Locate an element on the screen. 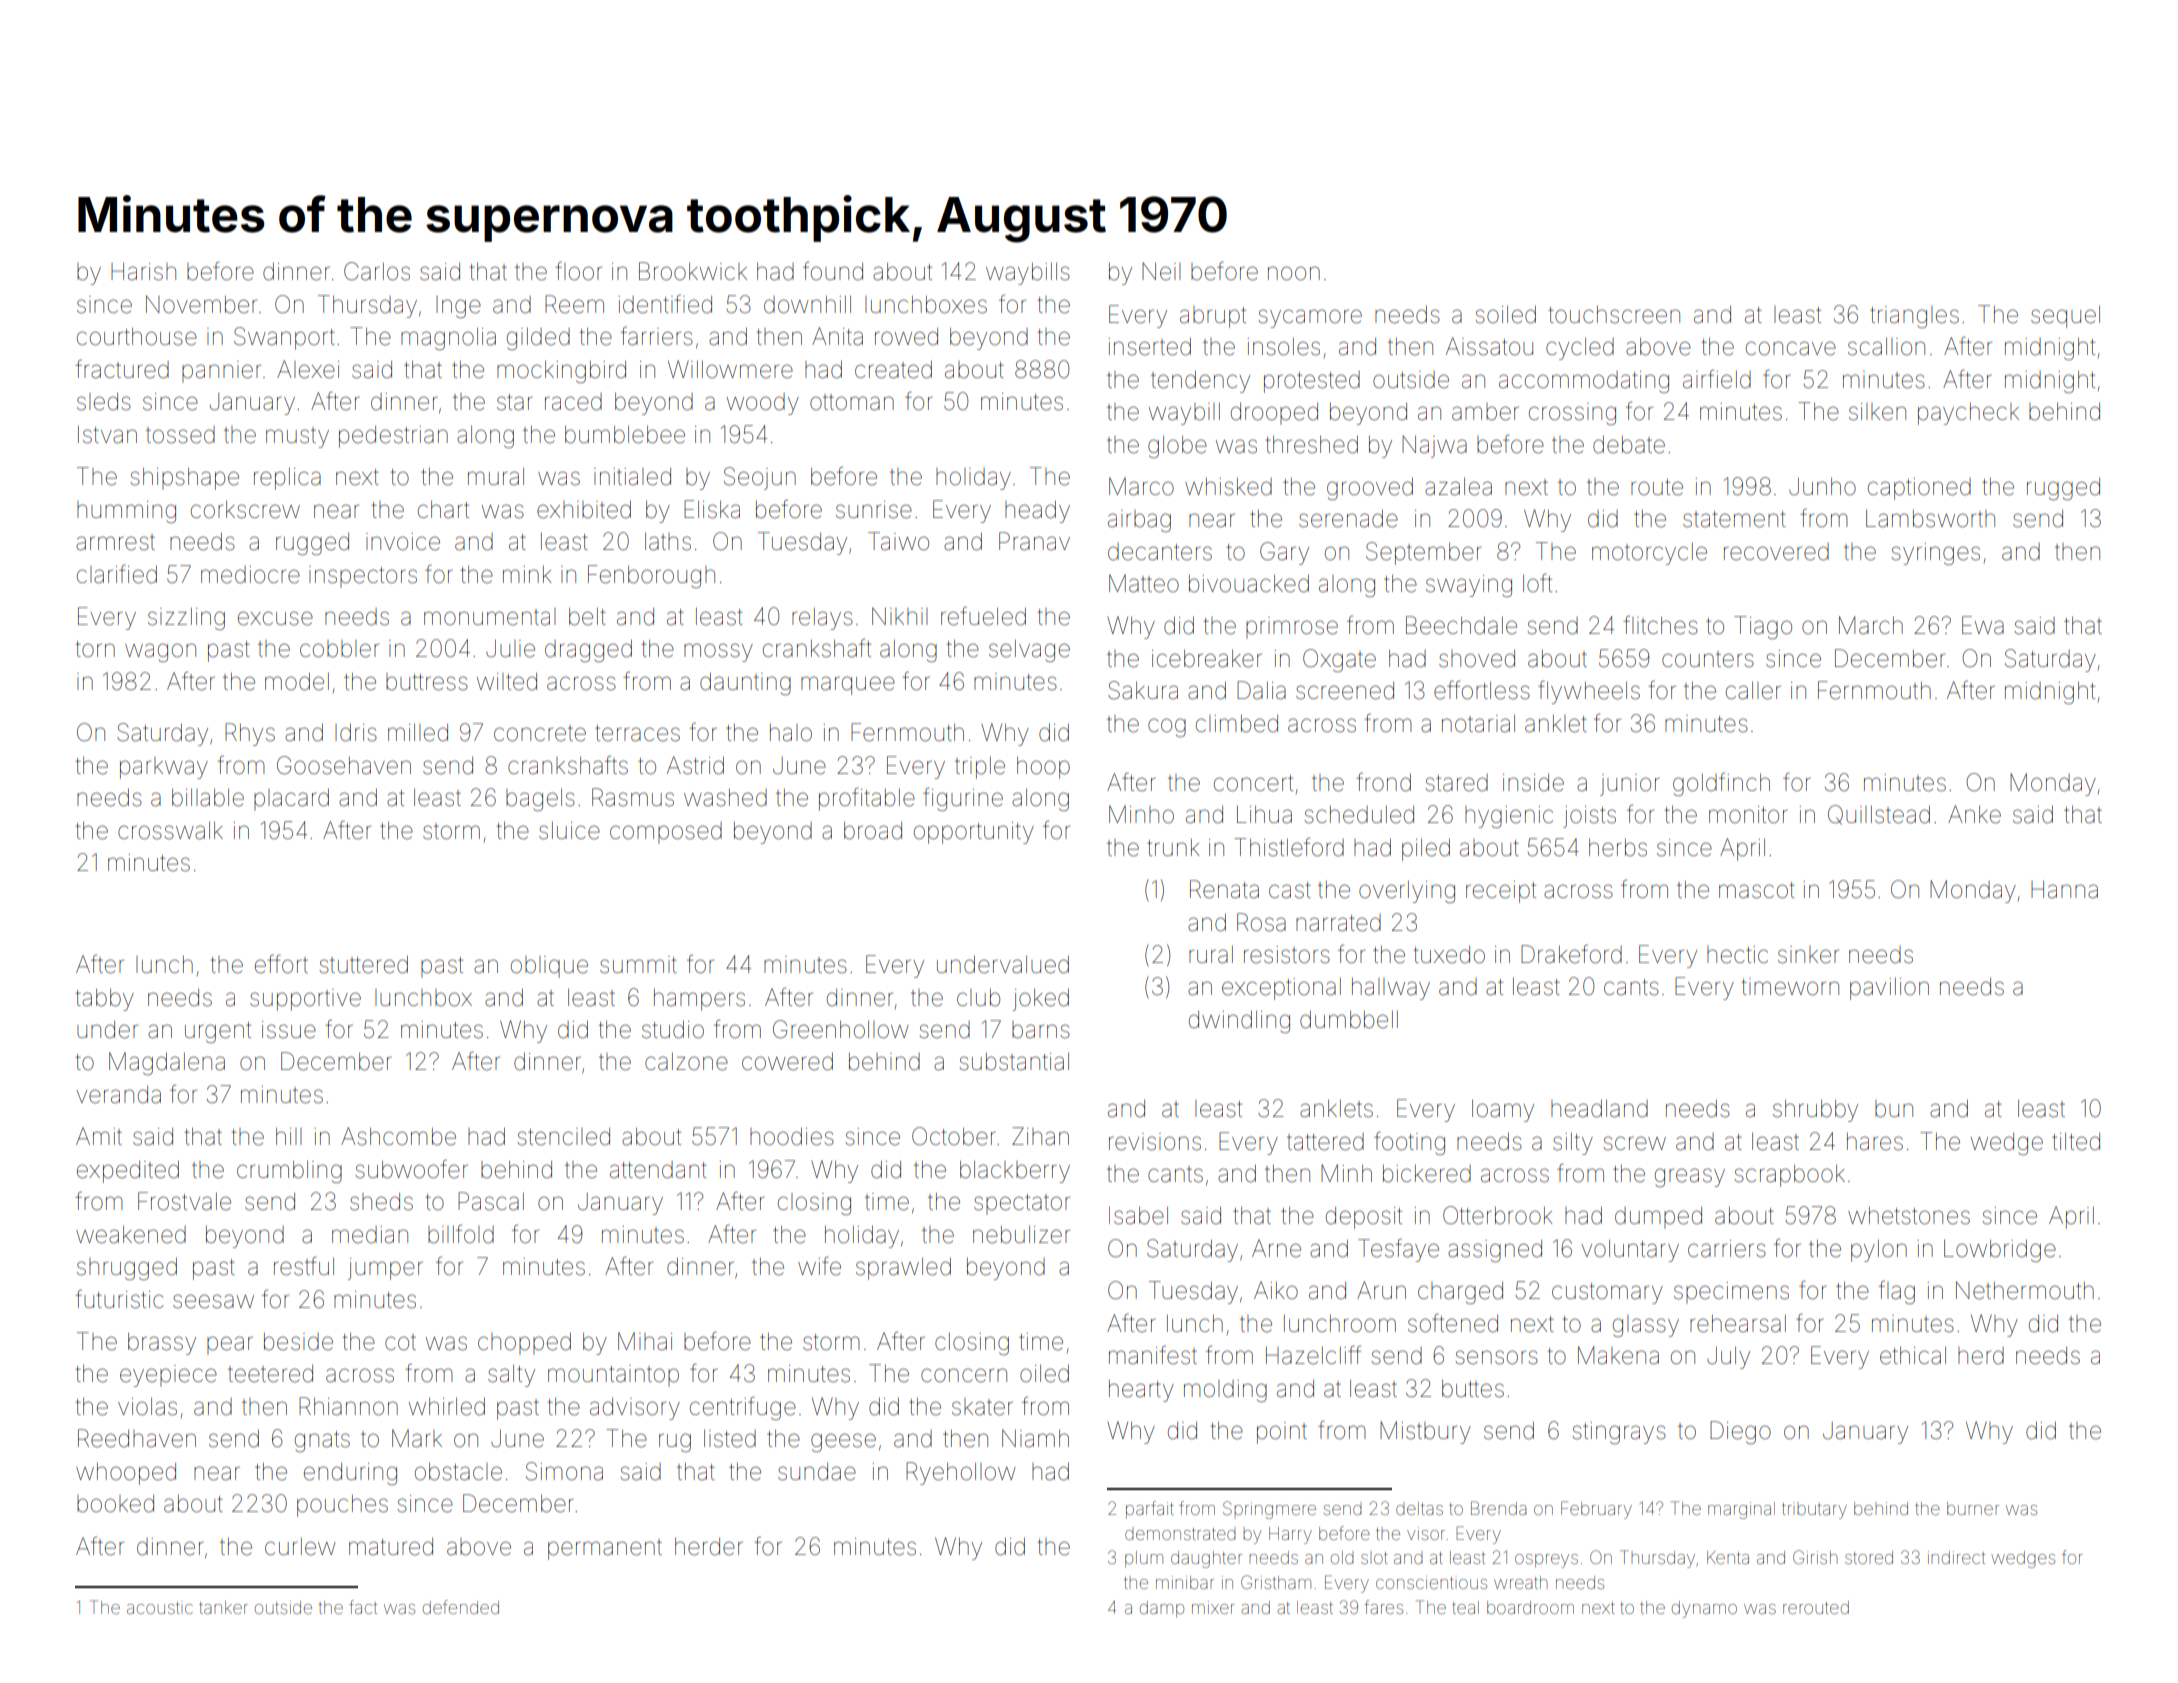 This screenshot has height=1683, width=2178. defended is located at coordinates (461, 1607).
